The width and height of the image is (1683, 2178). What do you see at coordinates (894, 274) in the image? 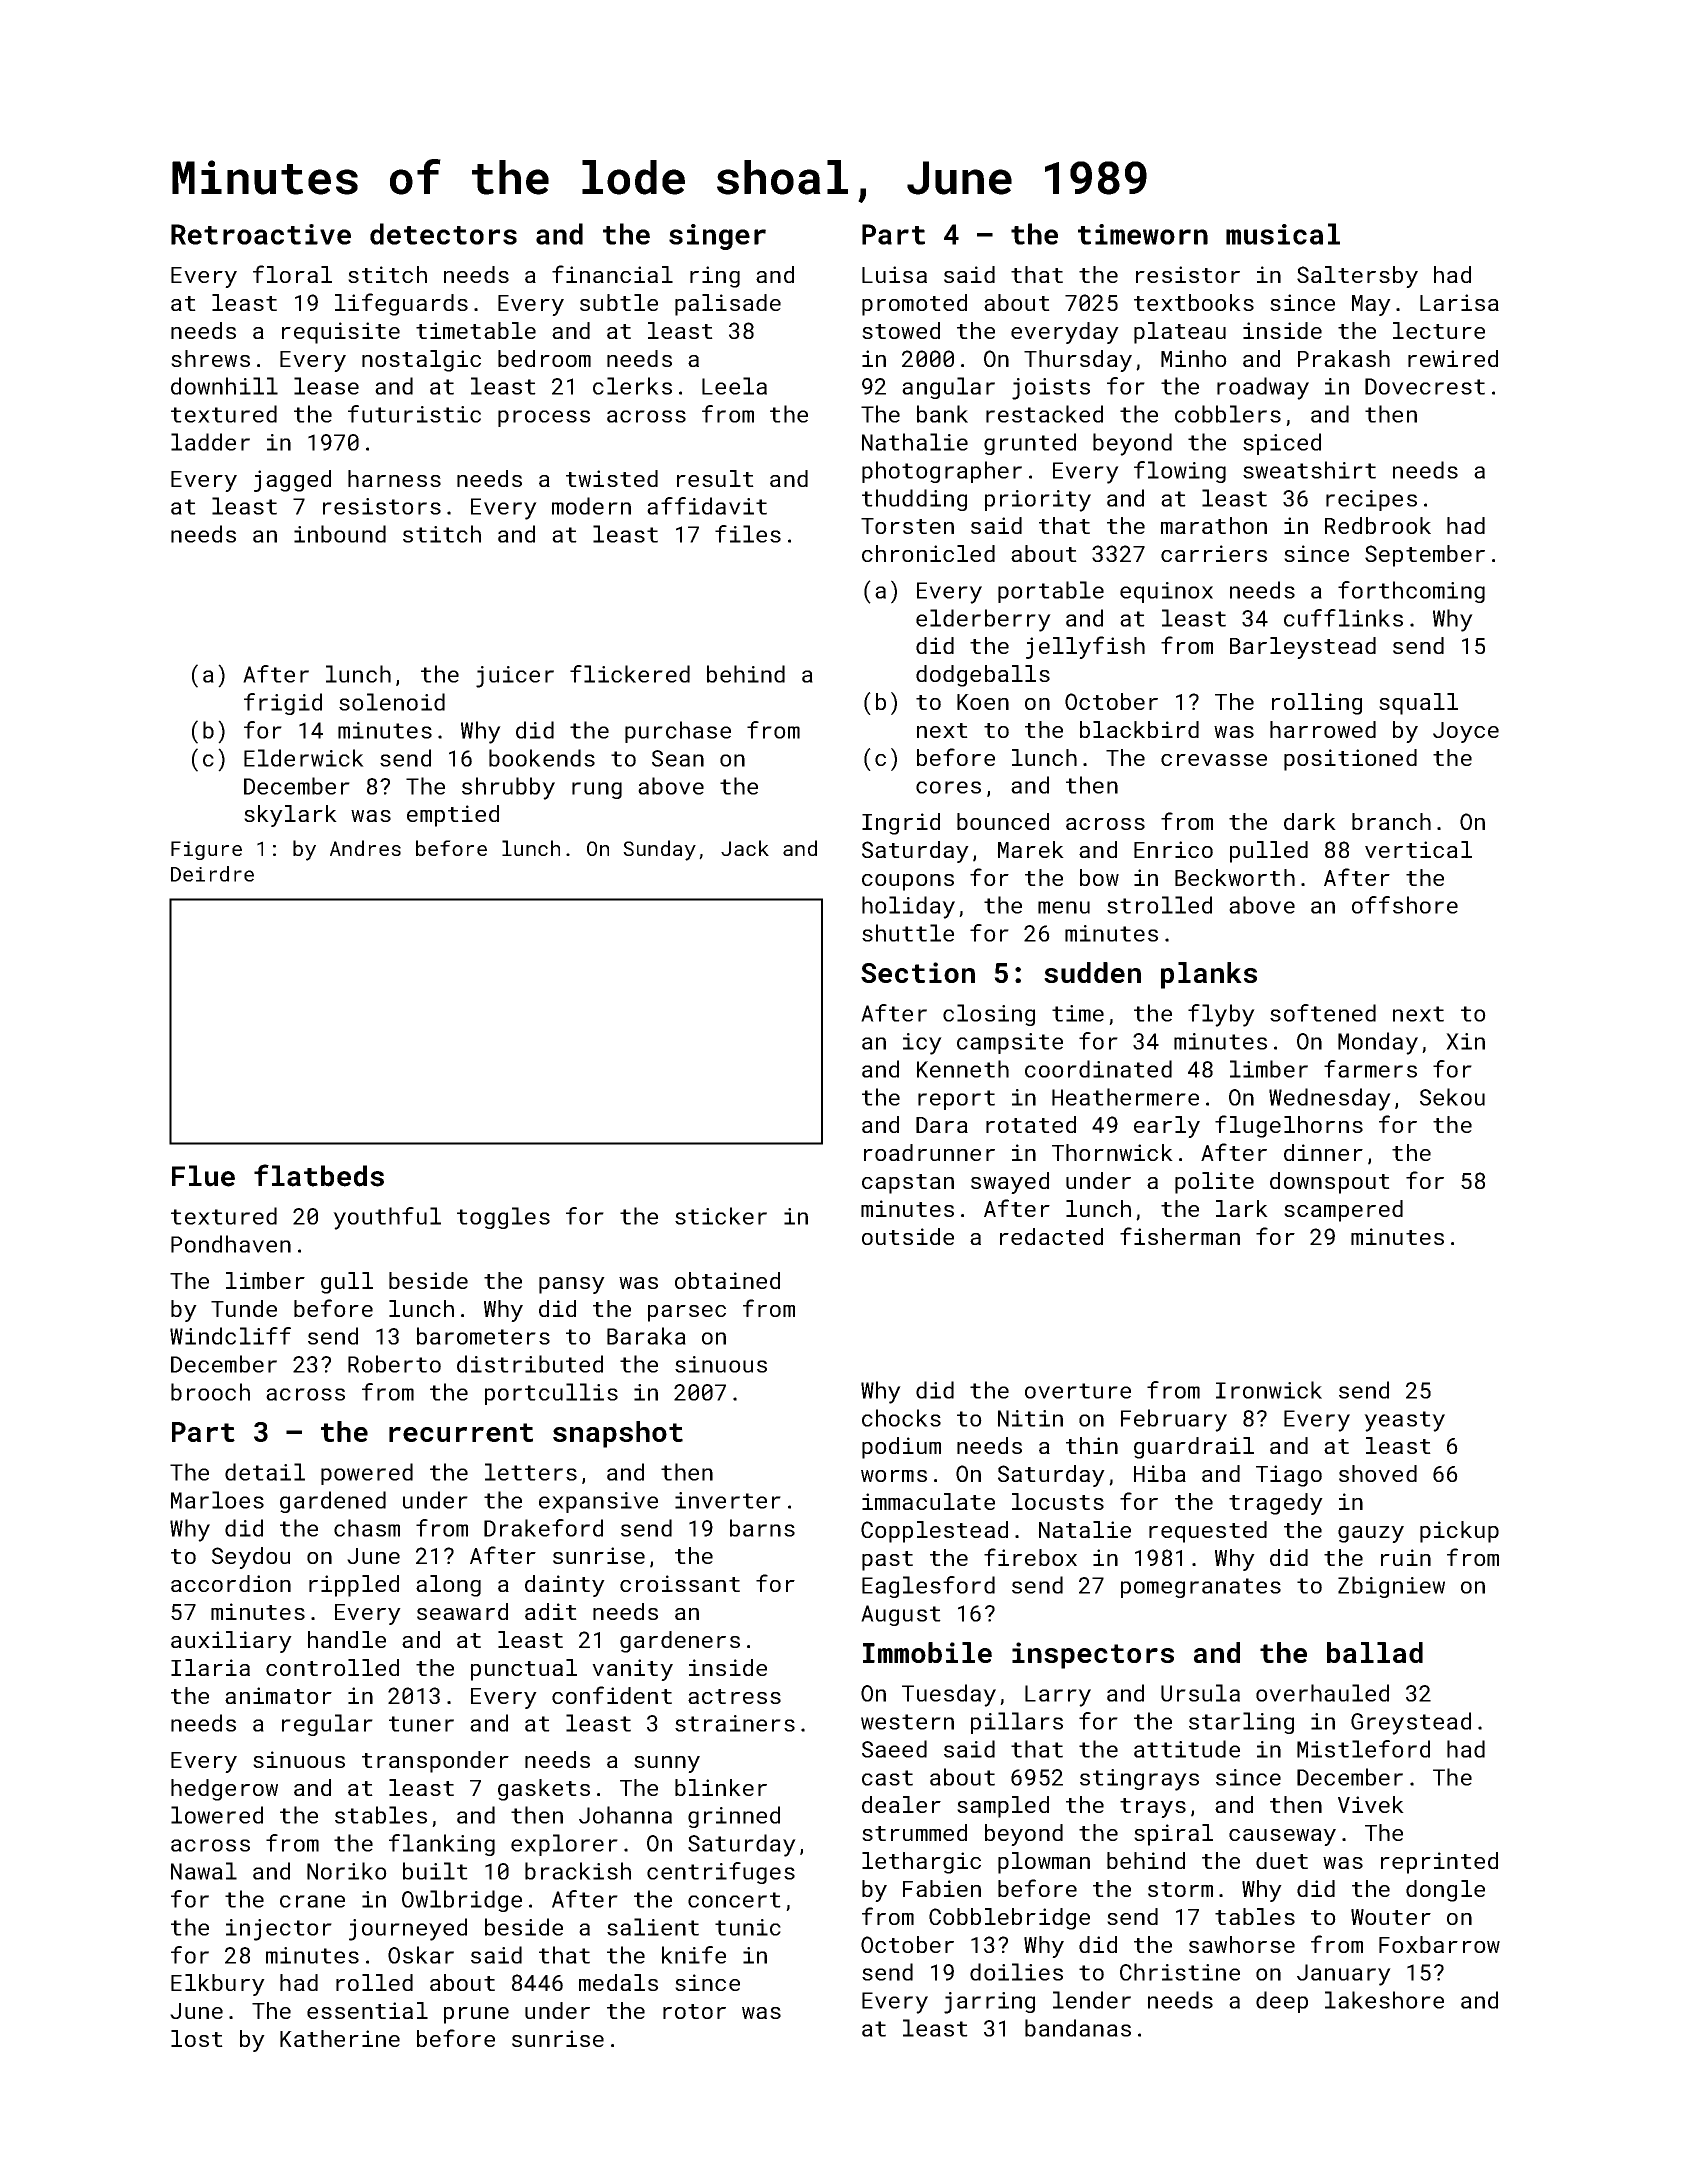
I see `Luisa` at bounding box center [894, 274].
